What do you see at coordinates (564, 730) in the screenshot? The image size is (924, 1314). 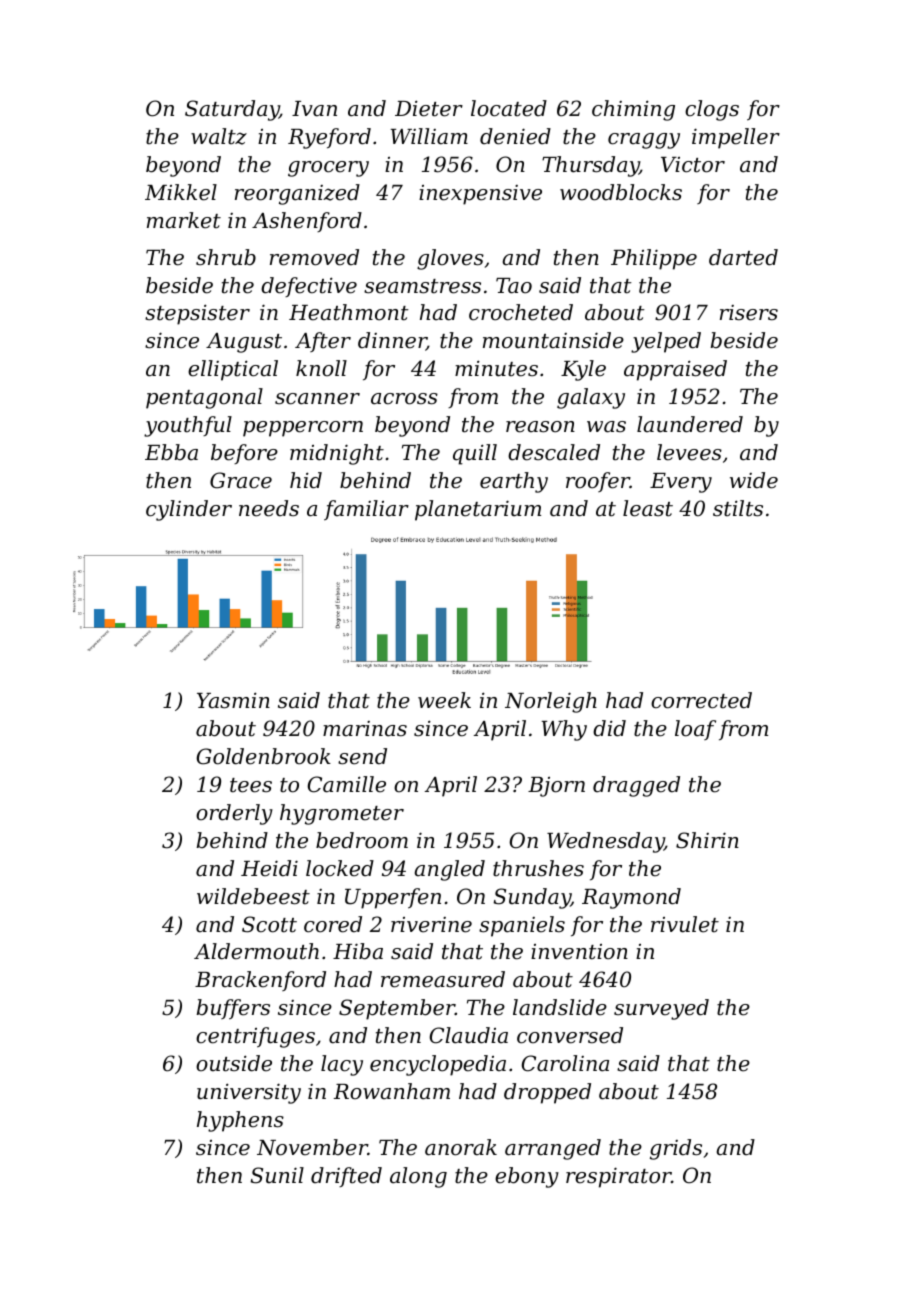 I see `Why` at bounding box center [564, 730].
